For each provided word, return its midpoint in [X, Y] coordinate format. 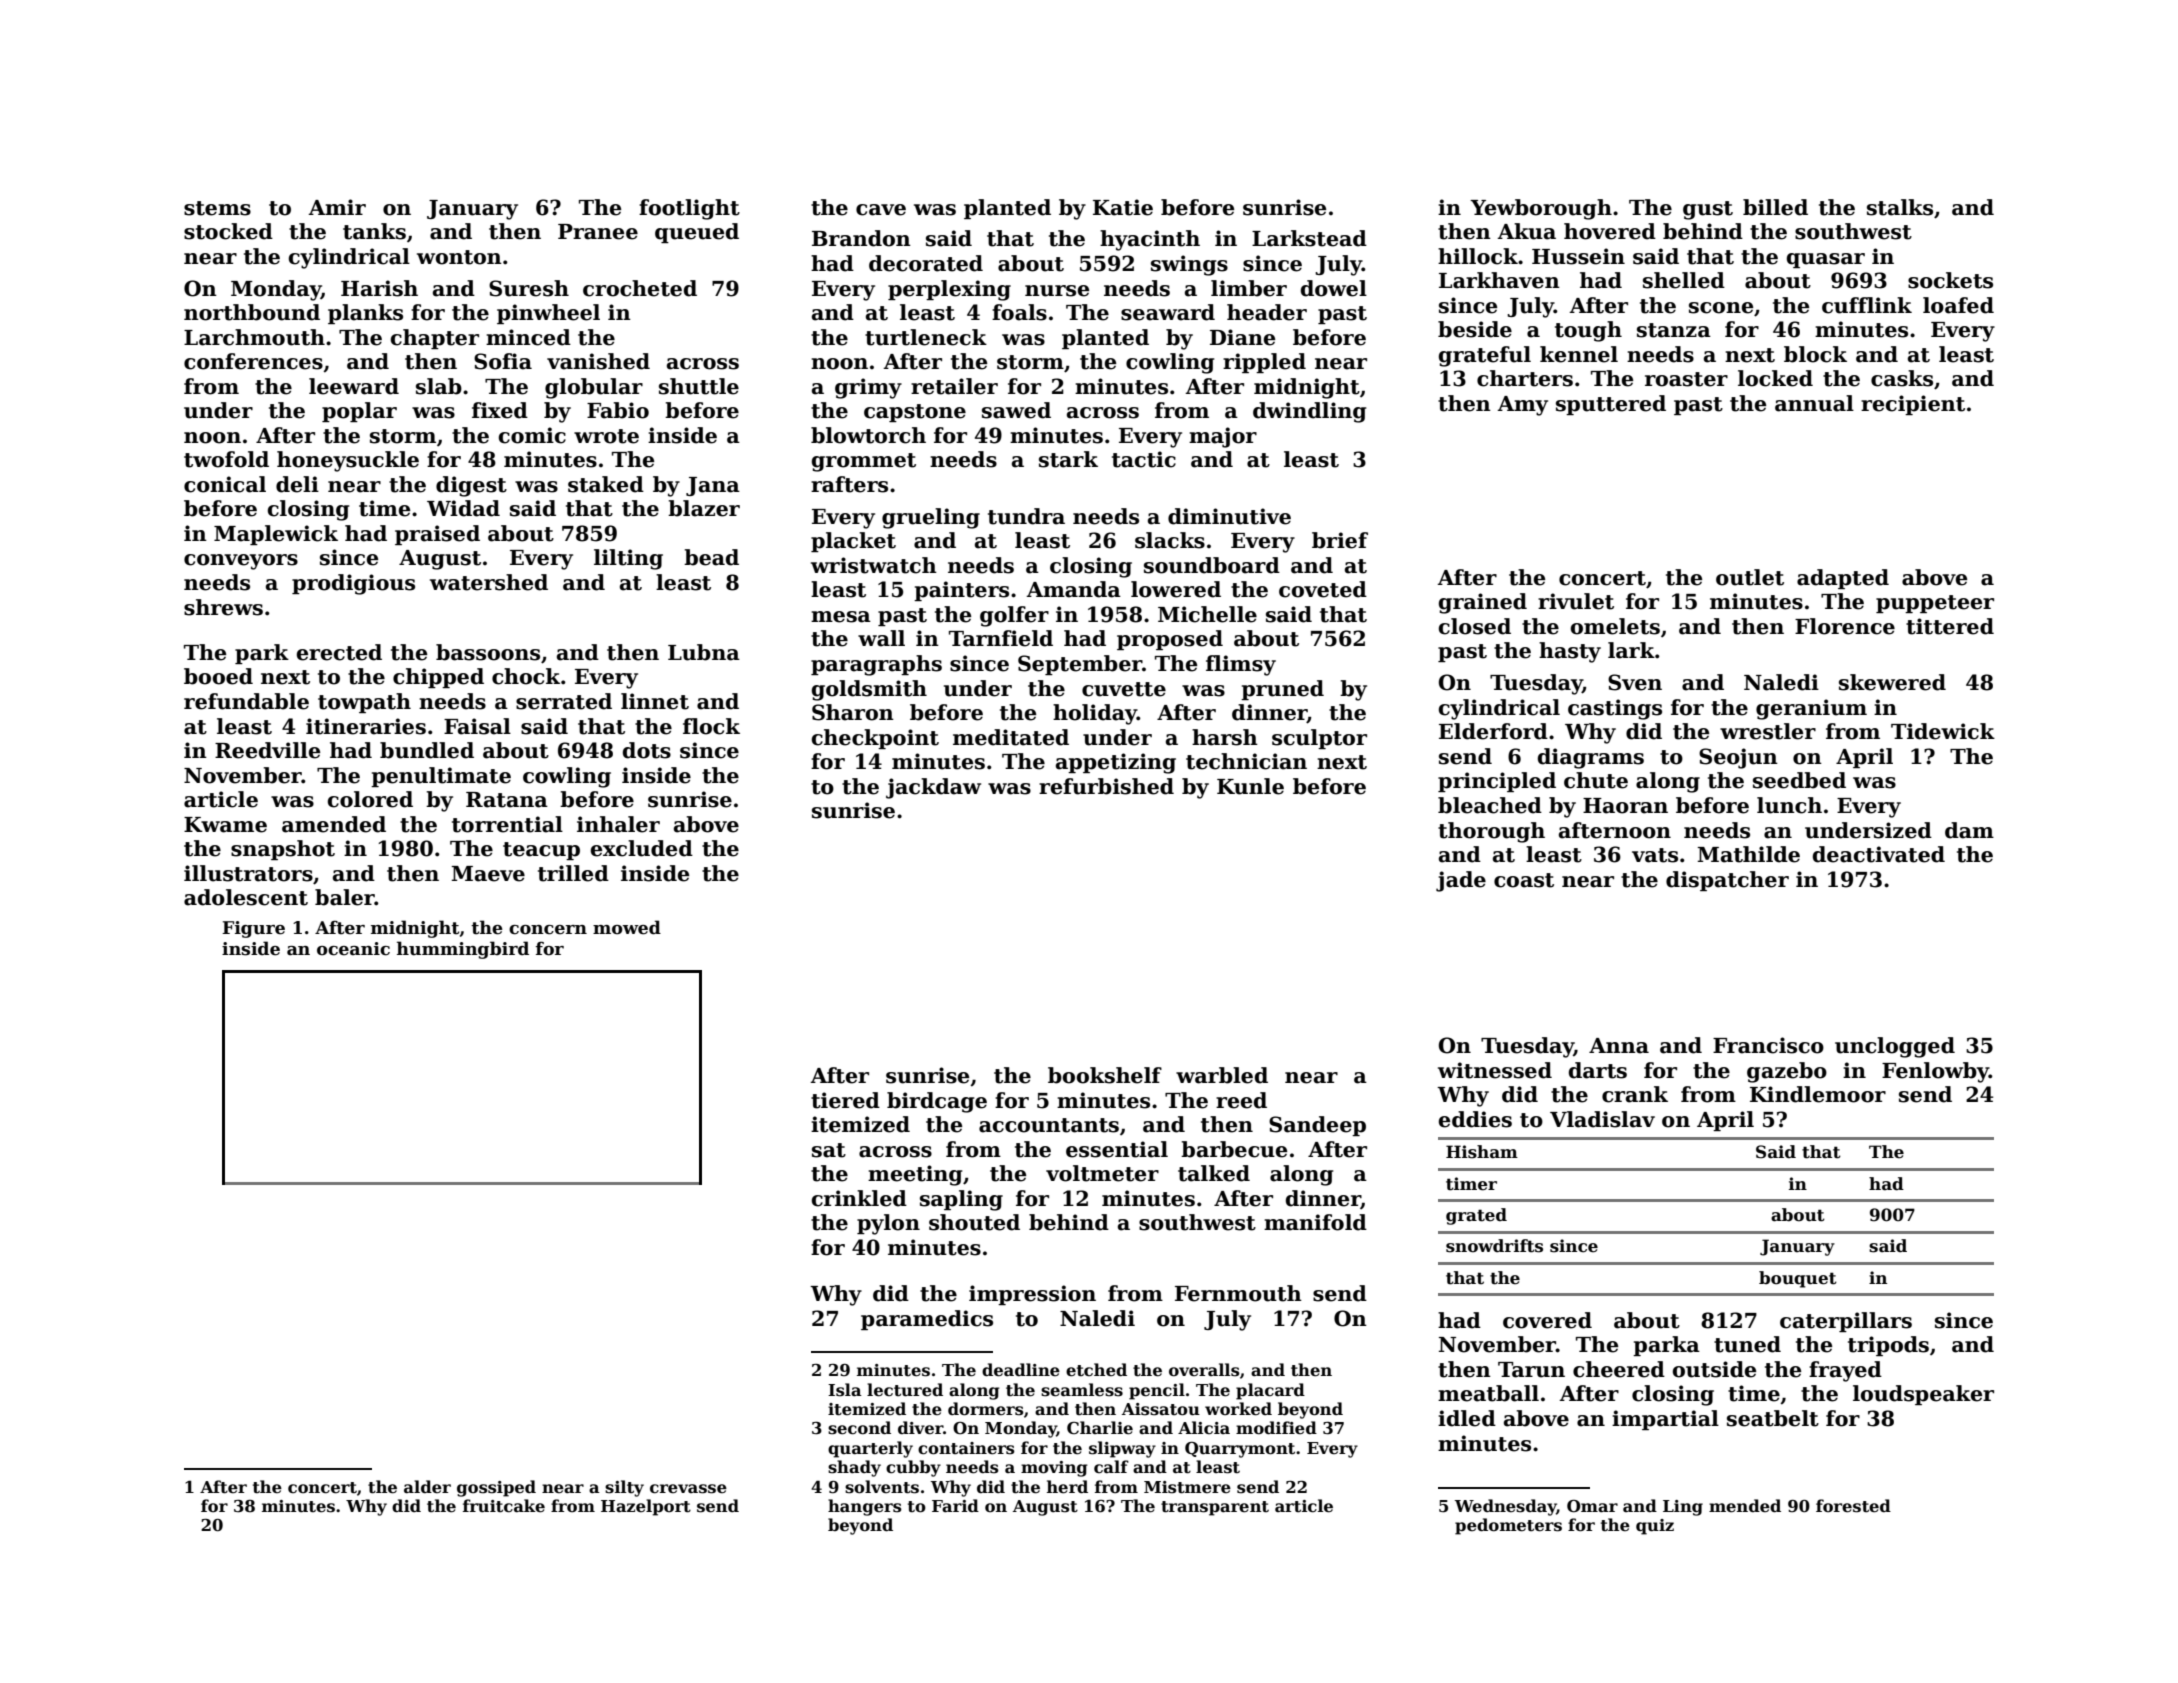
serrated [564, 701]
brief [1340, 540]
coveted [1323, 589]
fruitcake [504, 1506]
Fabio [618, 410]
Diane [1242, 337]
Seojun [1738, 758]
